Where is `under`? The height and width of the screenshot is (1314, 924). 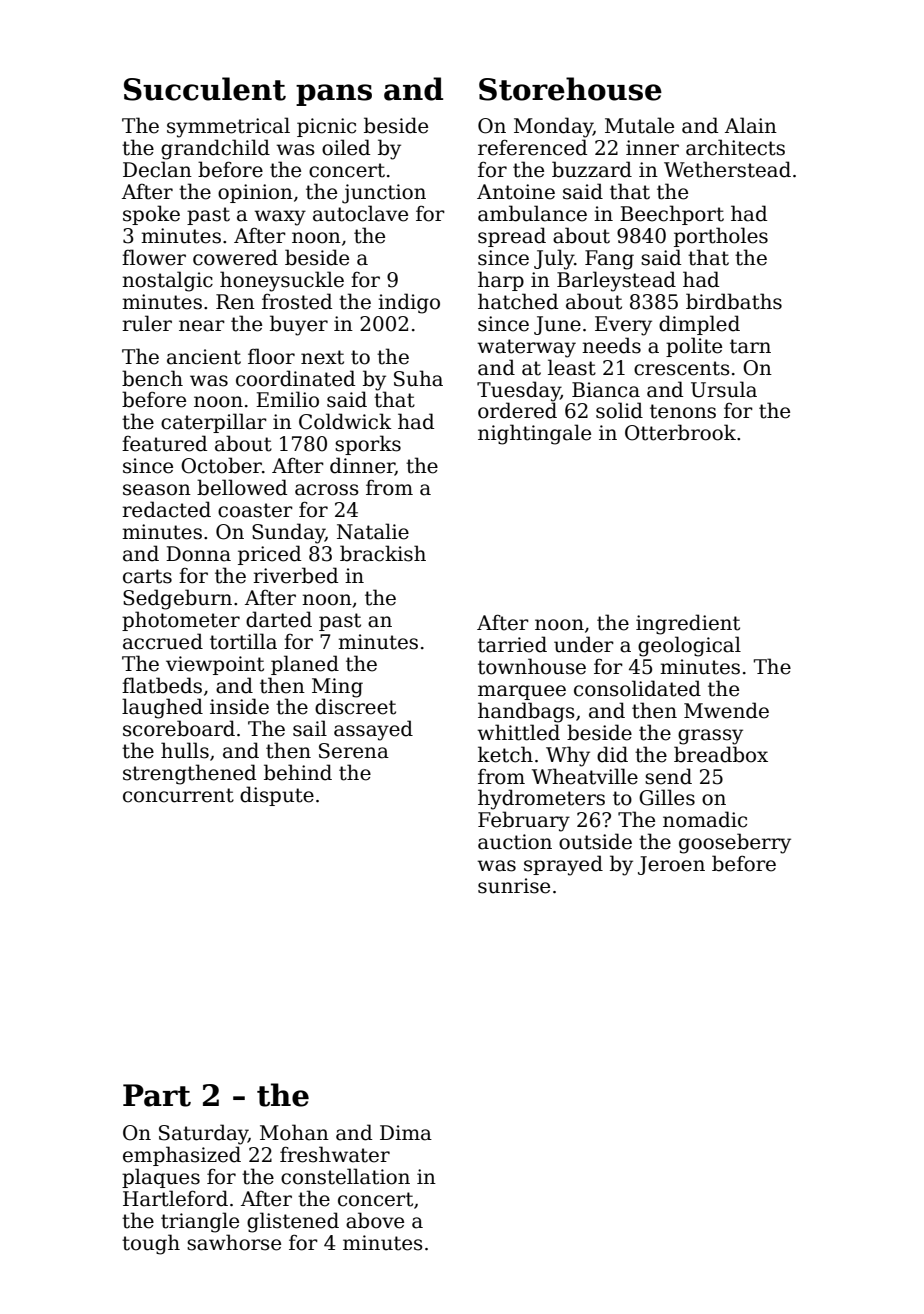 under is located at coordinates (584, 644).
